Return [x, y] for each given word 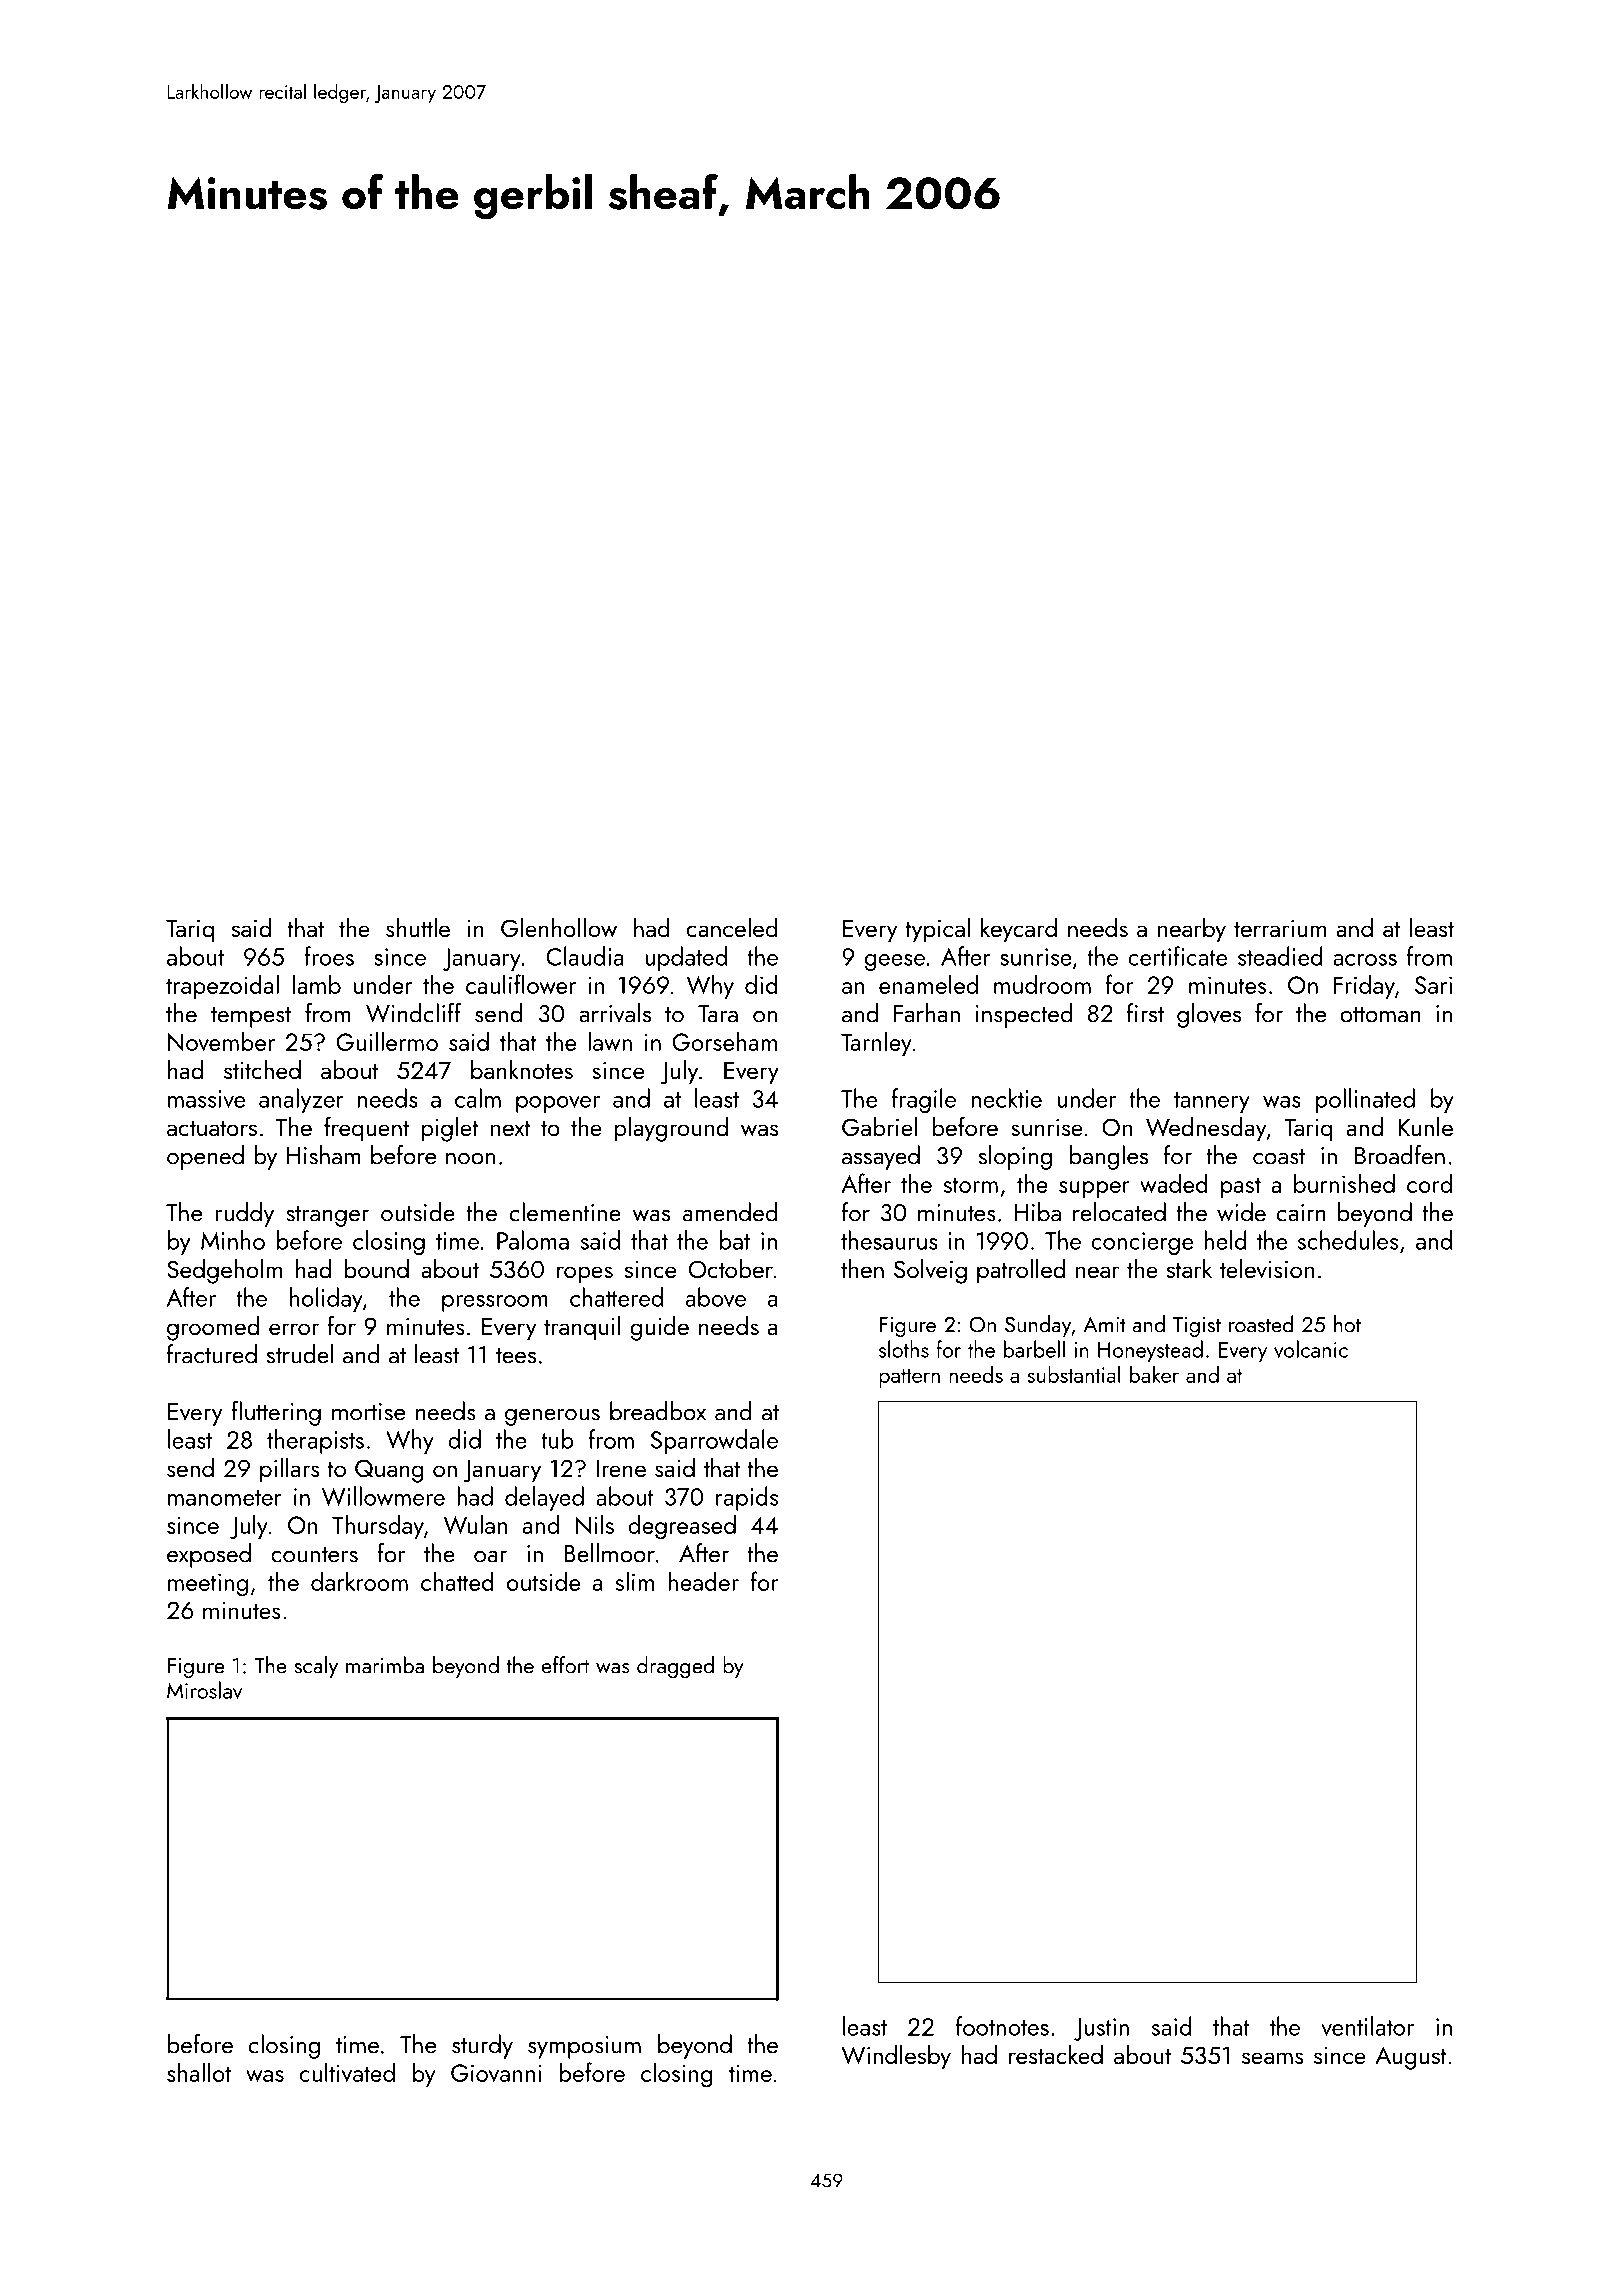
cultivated [347, 2072]
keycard [1019, 930]
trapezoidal [222, 986]
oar [490, 1557]
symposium [584, 2047]
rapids [747, 1498]
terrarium [1280, 928]
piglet [450, 1129]
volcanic [1311, 1349]
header [703, 1581]
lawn [610, 1041]
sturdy [482, 2046]
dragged [675, 1667]
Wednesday [1206, 1129]
